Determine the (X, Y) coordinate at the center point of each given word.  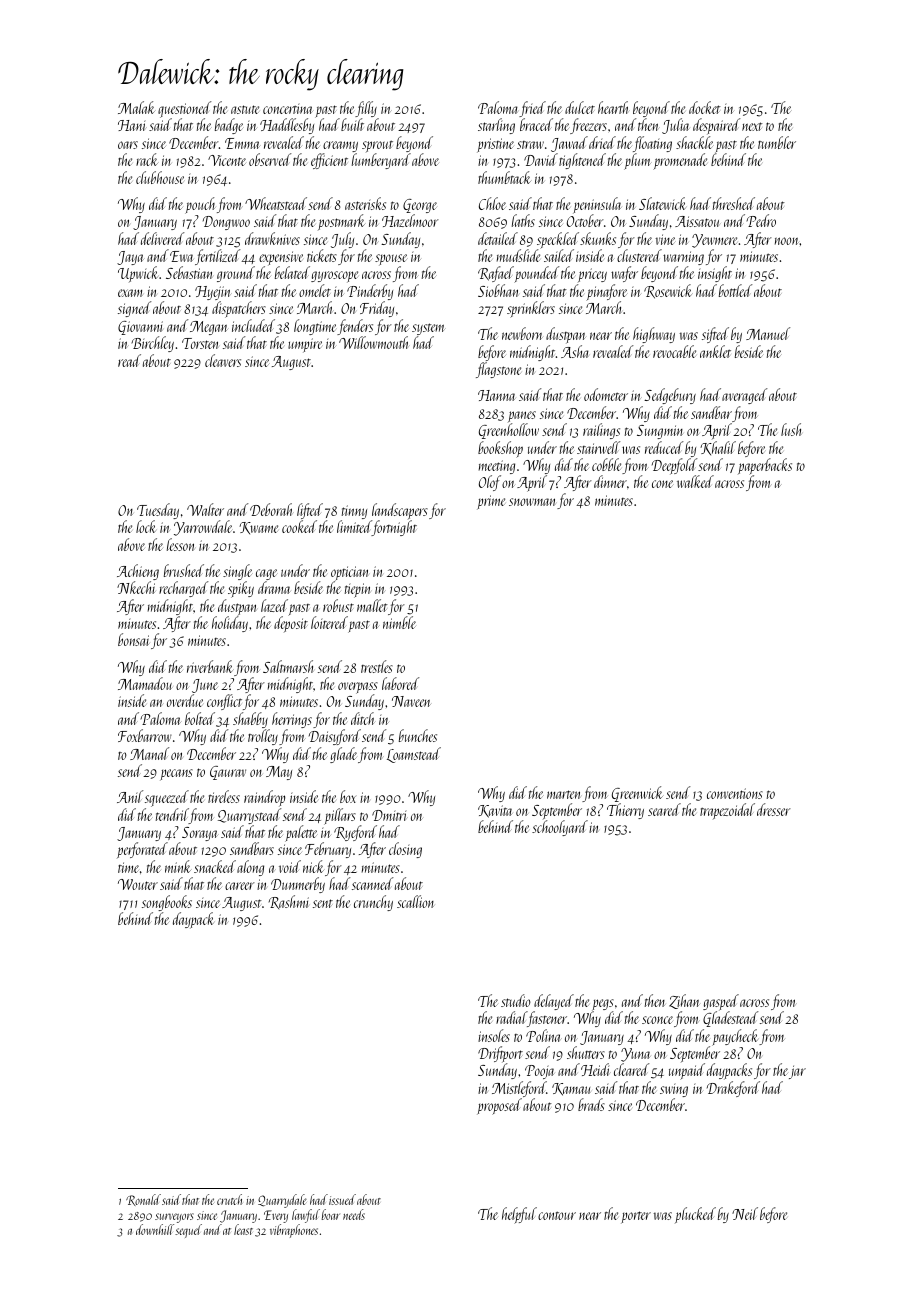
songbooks (167, 903)
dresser (774, 809)
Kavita (495, 811)
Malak (136, 107)
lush (791, 429)
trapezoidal (727, 811)
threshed (734, 203)
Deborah (271, 509)
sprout (377, 147)
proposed (499, 1106)
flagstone (498, 370)
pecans (176, 775)
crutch (229, 1199)
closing (405, 850)
